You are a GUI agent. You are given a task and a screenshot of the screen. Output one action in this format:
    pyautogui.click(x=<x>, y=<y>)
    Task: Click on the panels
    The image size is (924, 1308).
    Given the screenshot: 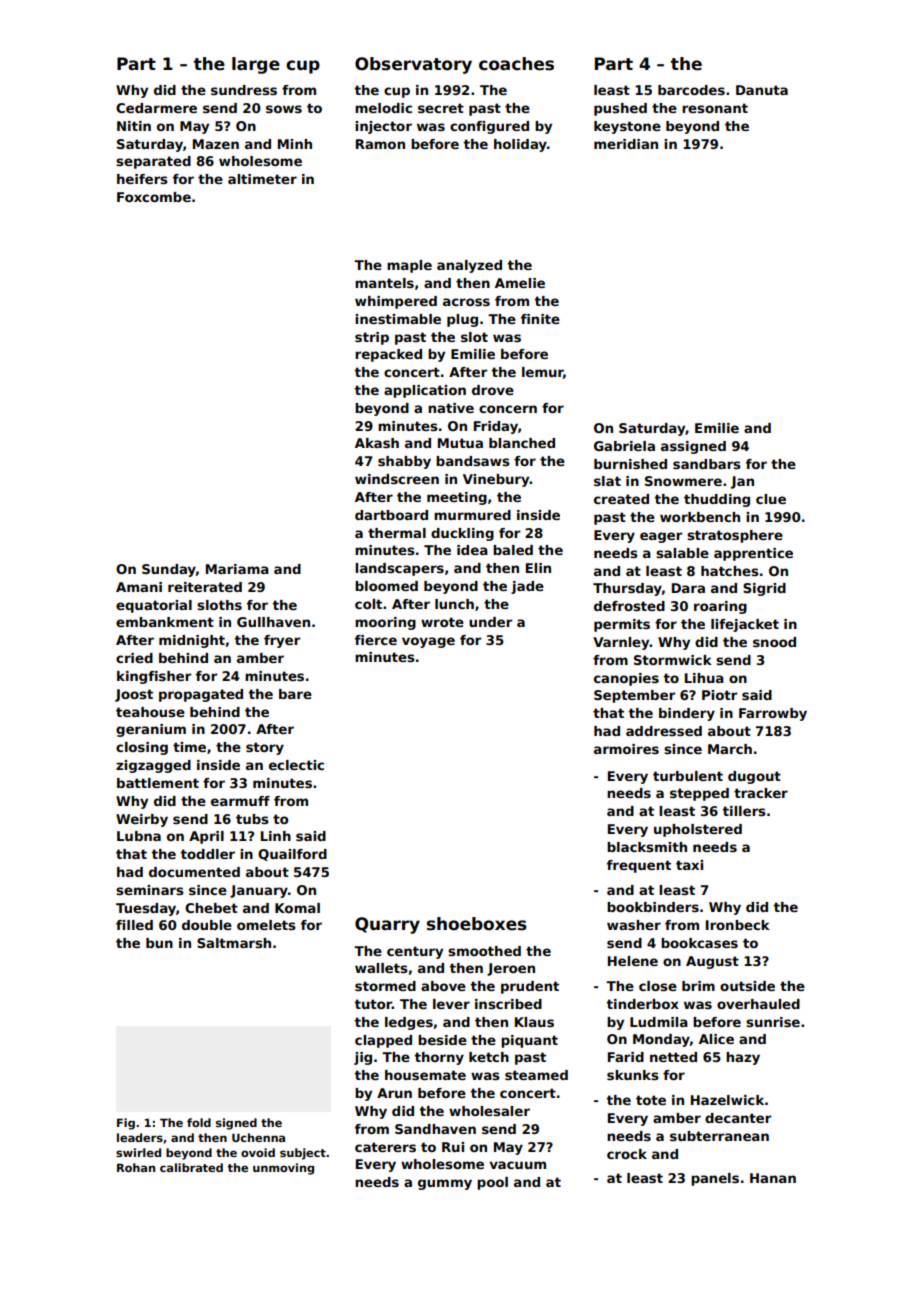 What is the action you would take?
    pyautogui.click(x=715, y=1179)
